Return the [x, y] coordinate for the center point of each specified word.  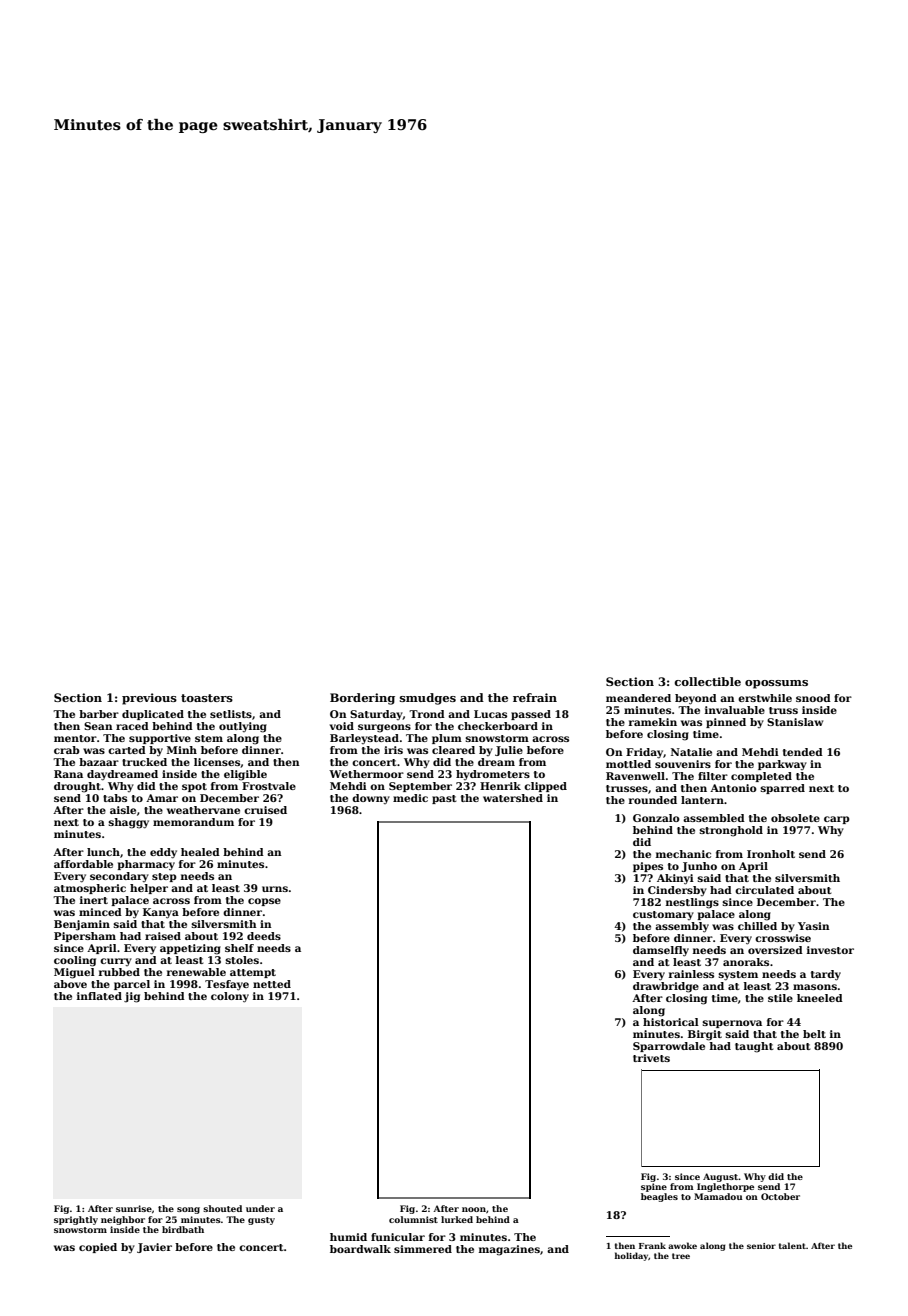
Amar [162, 798]
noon [474, 1209]
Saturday [376, 715]
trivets [651, 1058]
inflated [99, 996]
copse [264, 902]
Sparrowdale [669, 1047]
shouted [222, 1208]
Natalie [691, 752]
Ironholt [771, 854]
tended [803, 752]
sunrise [134, 1208]
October [780, 1196]
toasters [207, 698]
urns [275, 889]
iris [393, 750]
